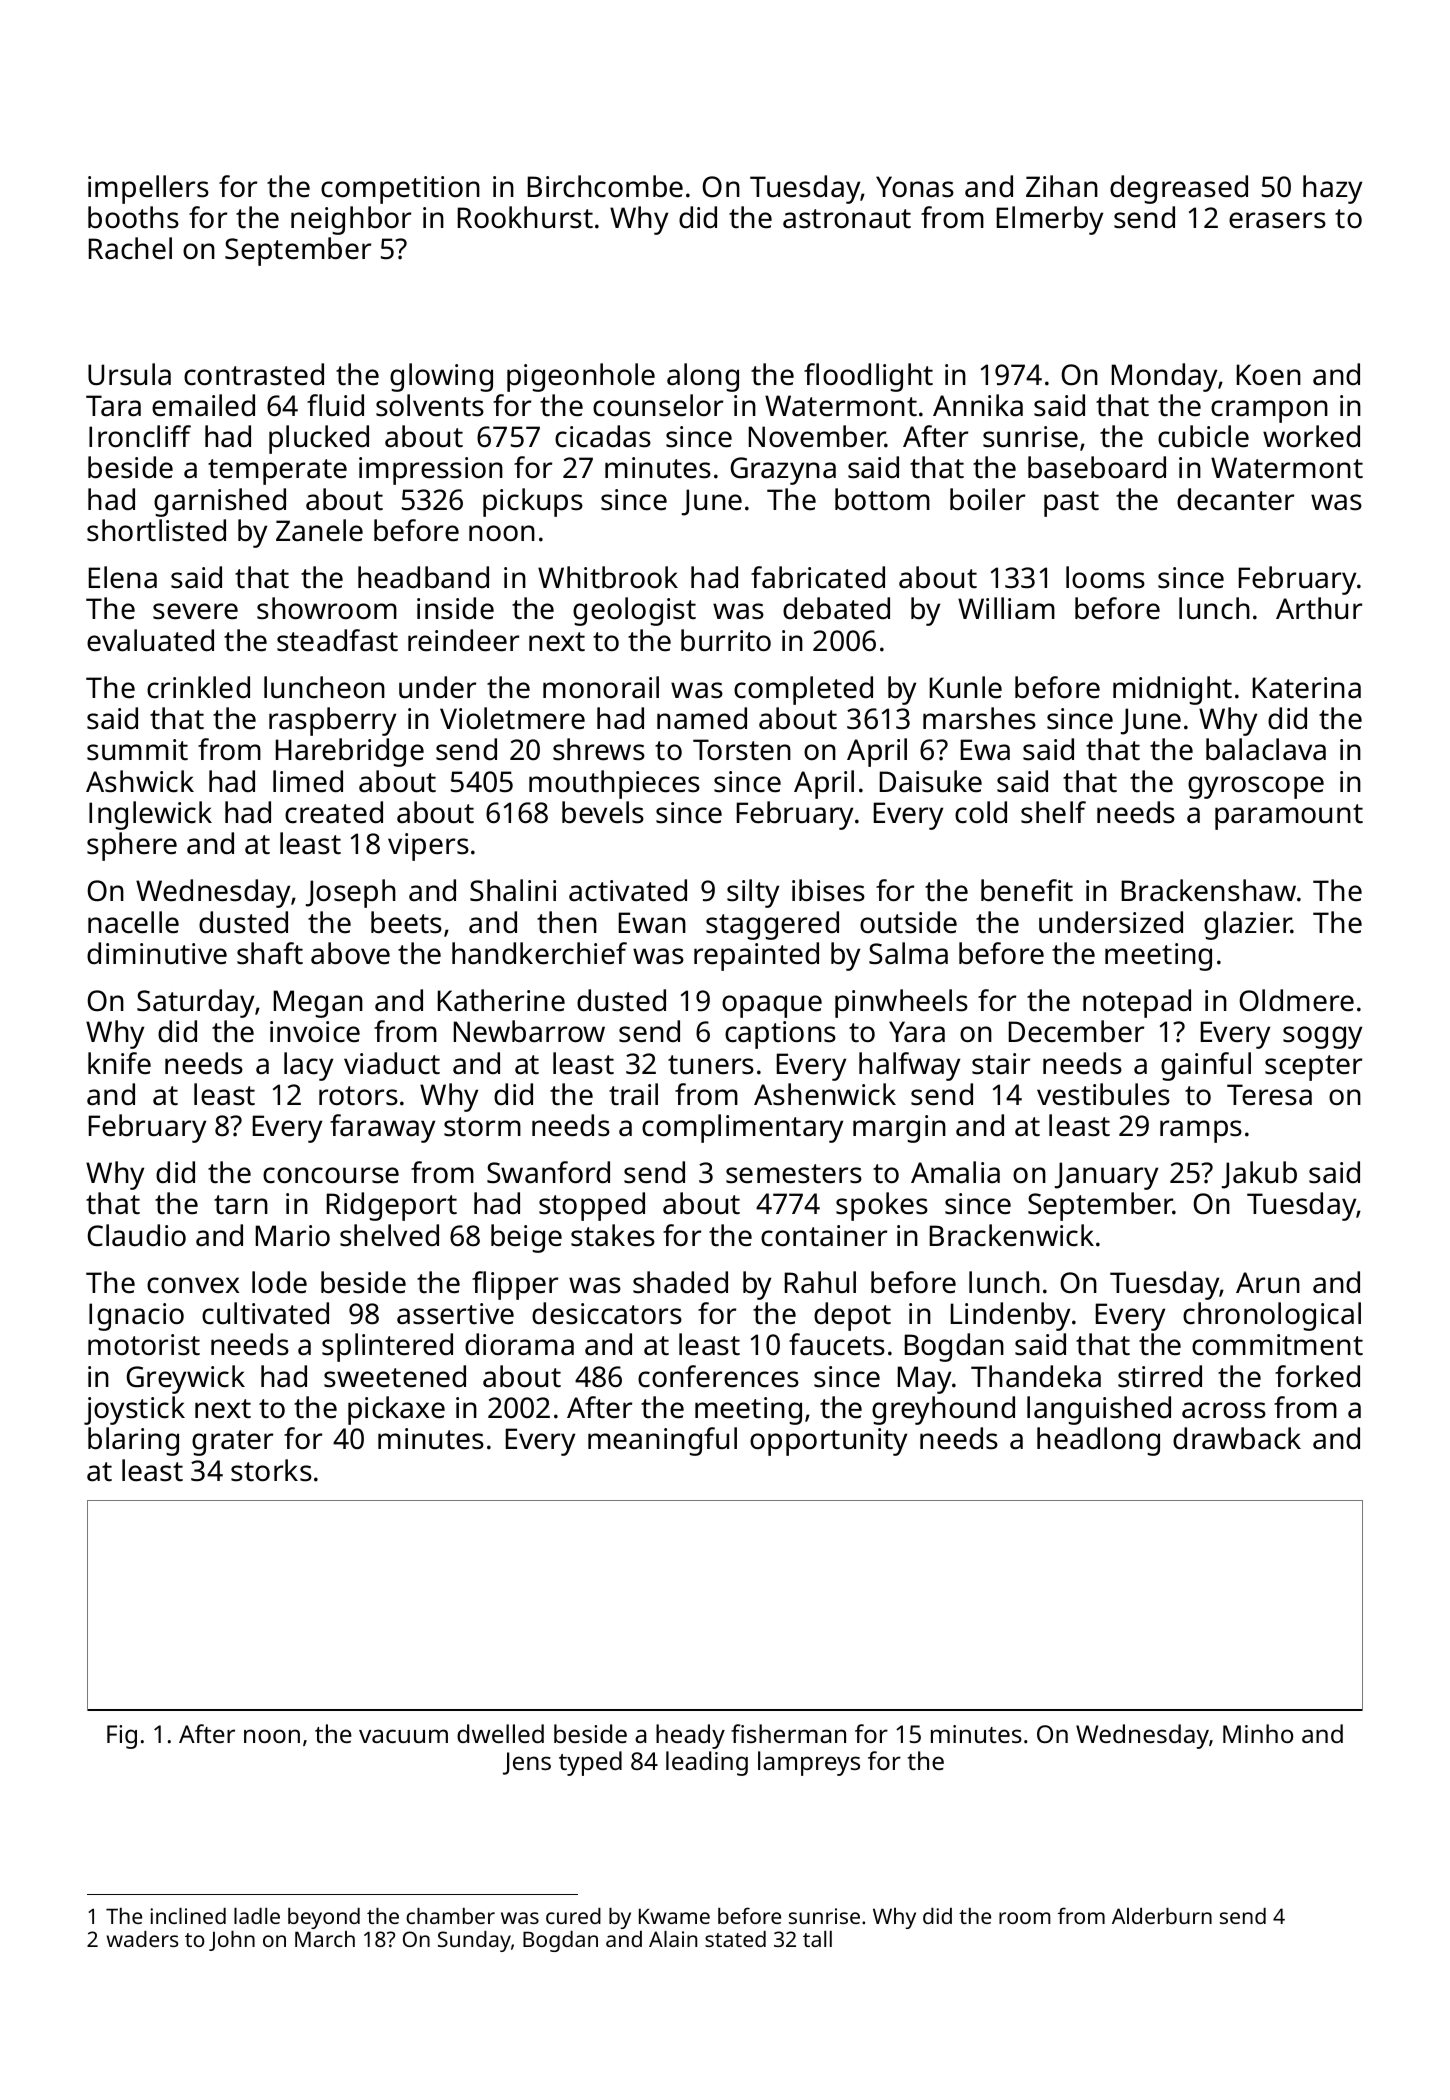 Image resolution: width=1450 pixels, height=2100 pixels. Describe the element at coordinates (818, 577) in the screenshot. I see `fabricated` at that location.
